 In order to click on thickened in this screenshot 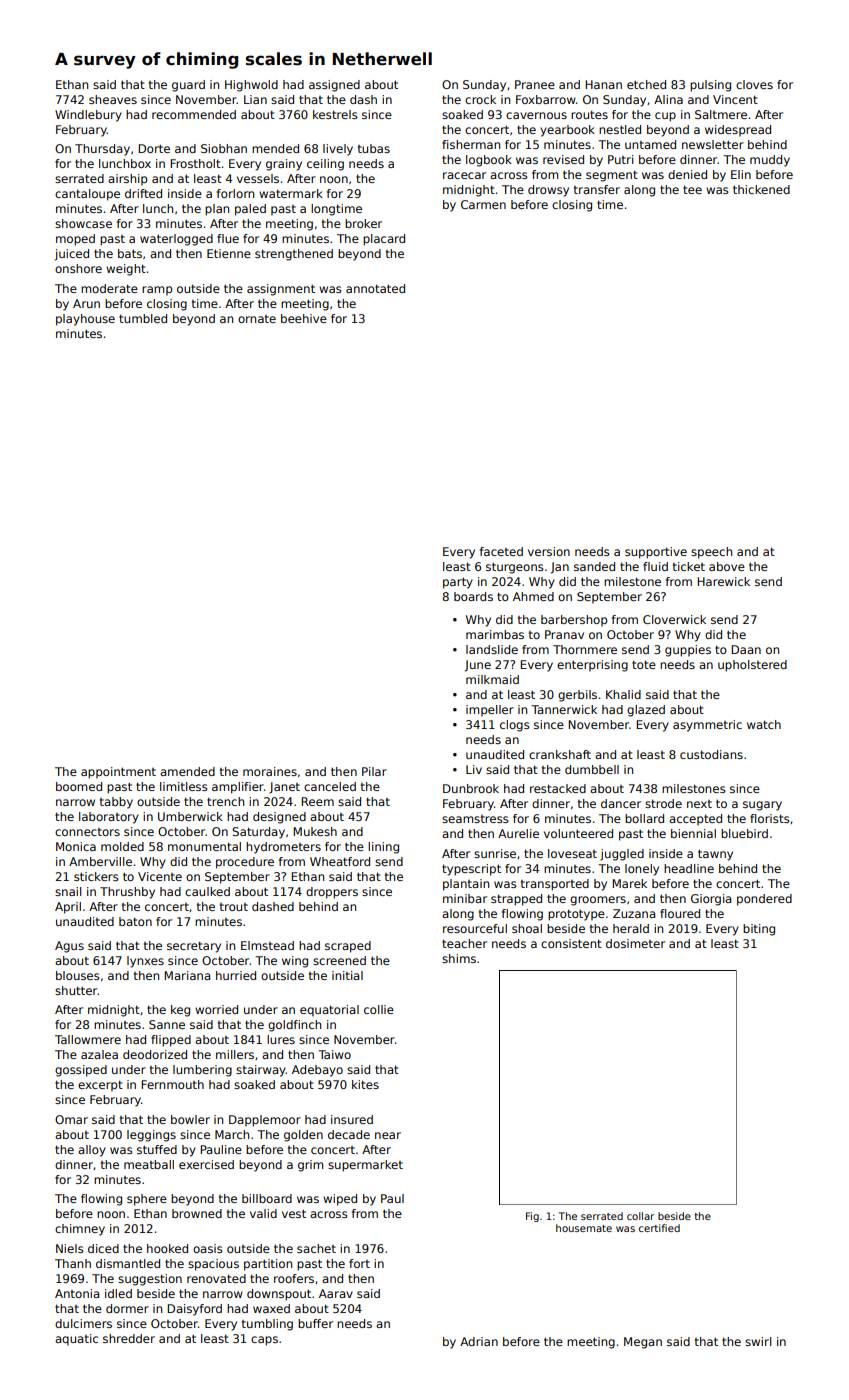, I will do `click(761, 189)`.
